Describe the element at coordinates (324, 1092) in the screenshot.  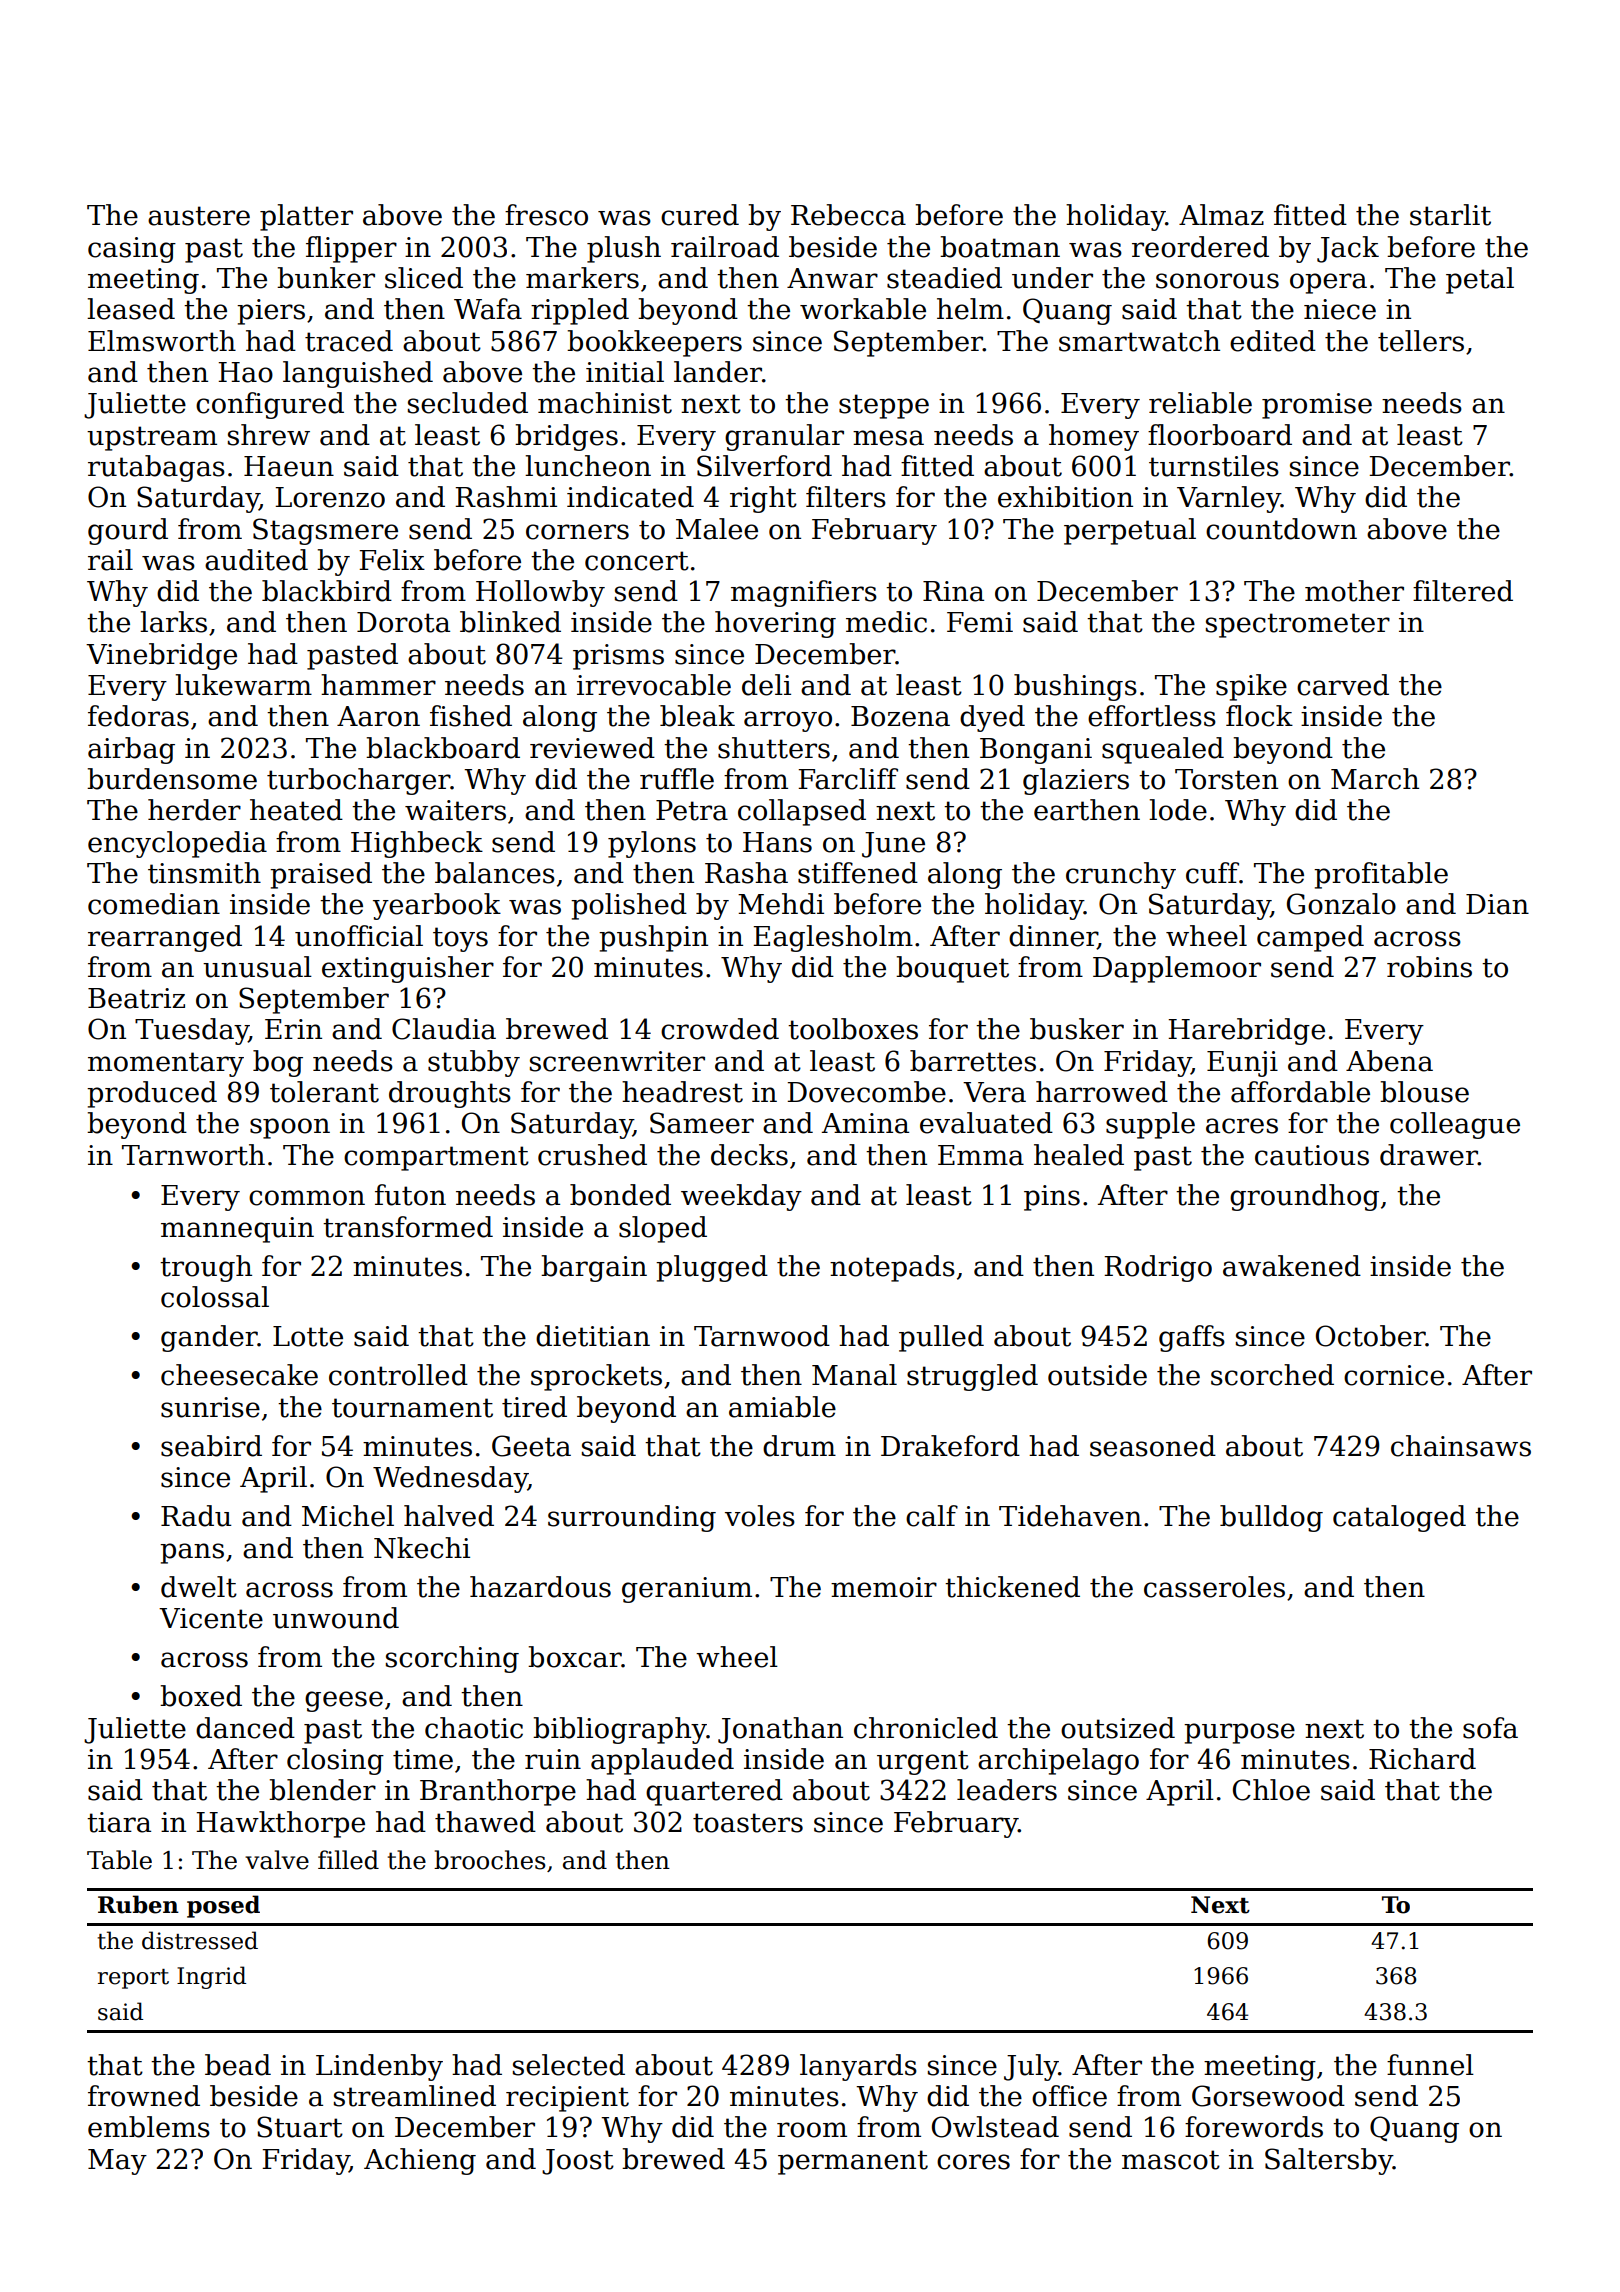
I see `tolerant` at that location.
